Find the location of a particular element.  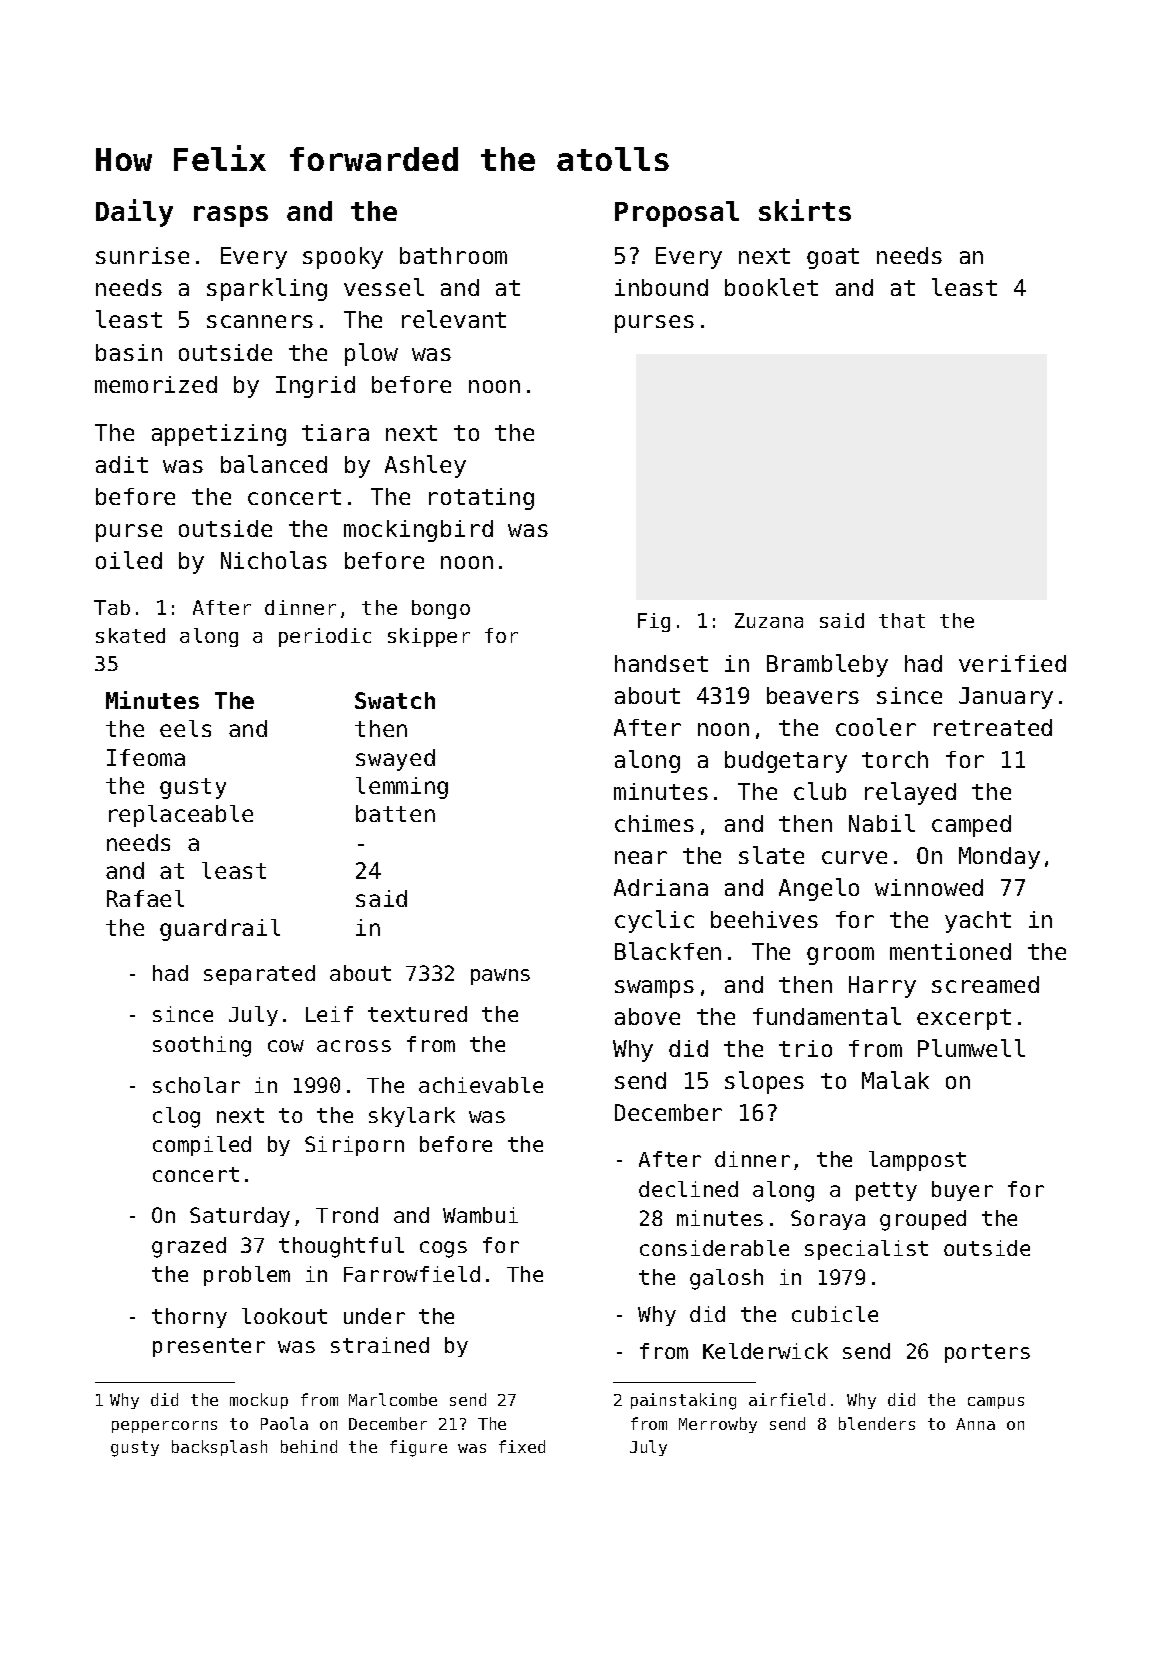

achievable is located at coordinates (481, 1085).
